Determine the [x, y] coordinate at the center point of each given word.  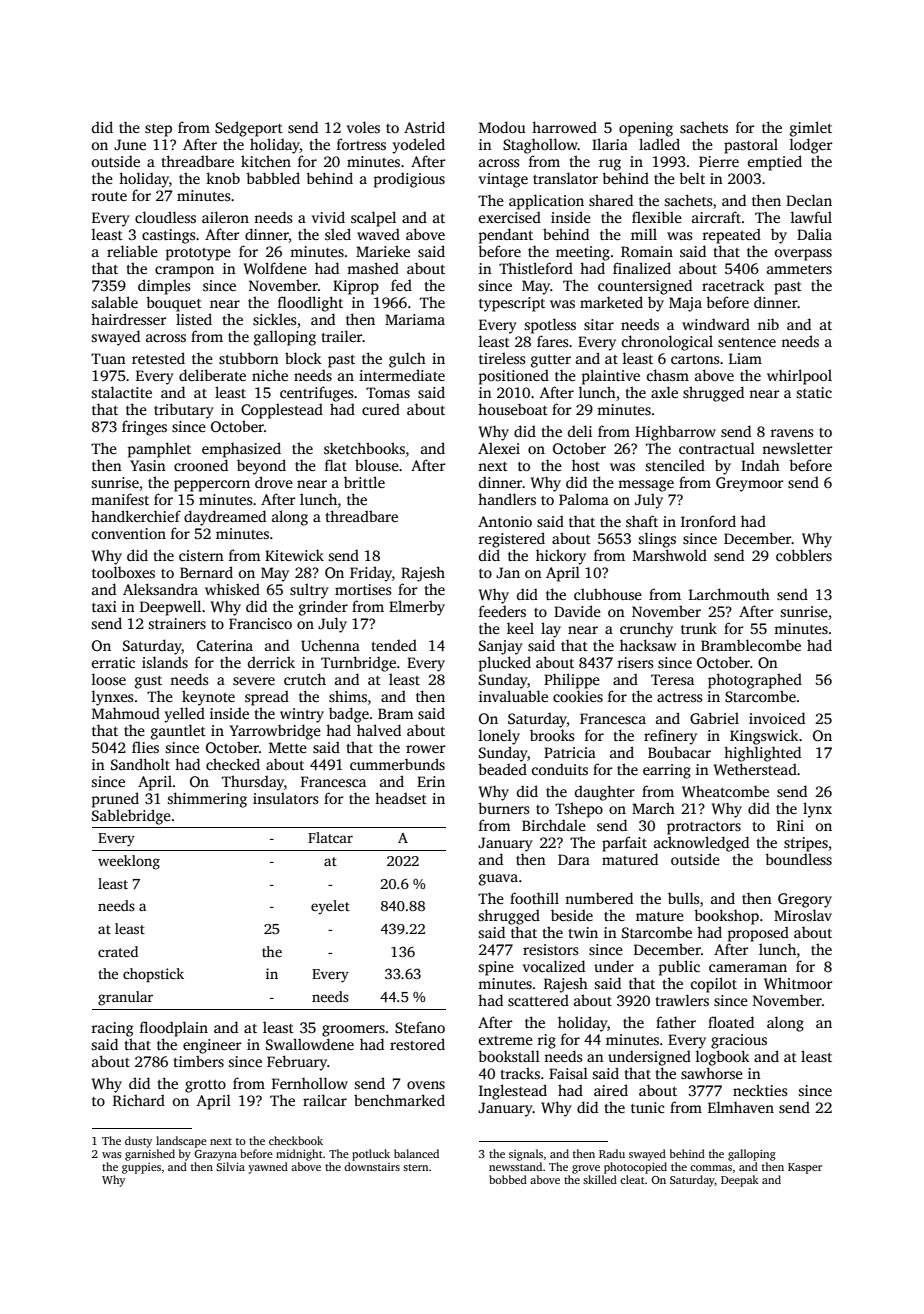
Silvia [230, 1166]
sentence [747, 342]
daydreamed [225, 518]
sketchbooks [364, 448]
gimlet [811, 129]
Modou [502, 127]
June [130, 144]
